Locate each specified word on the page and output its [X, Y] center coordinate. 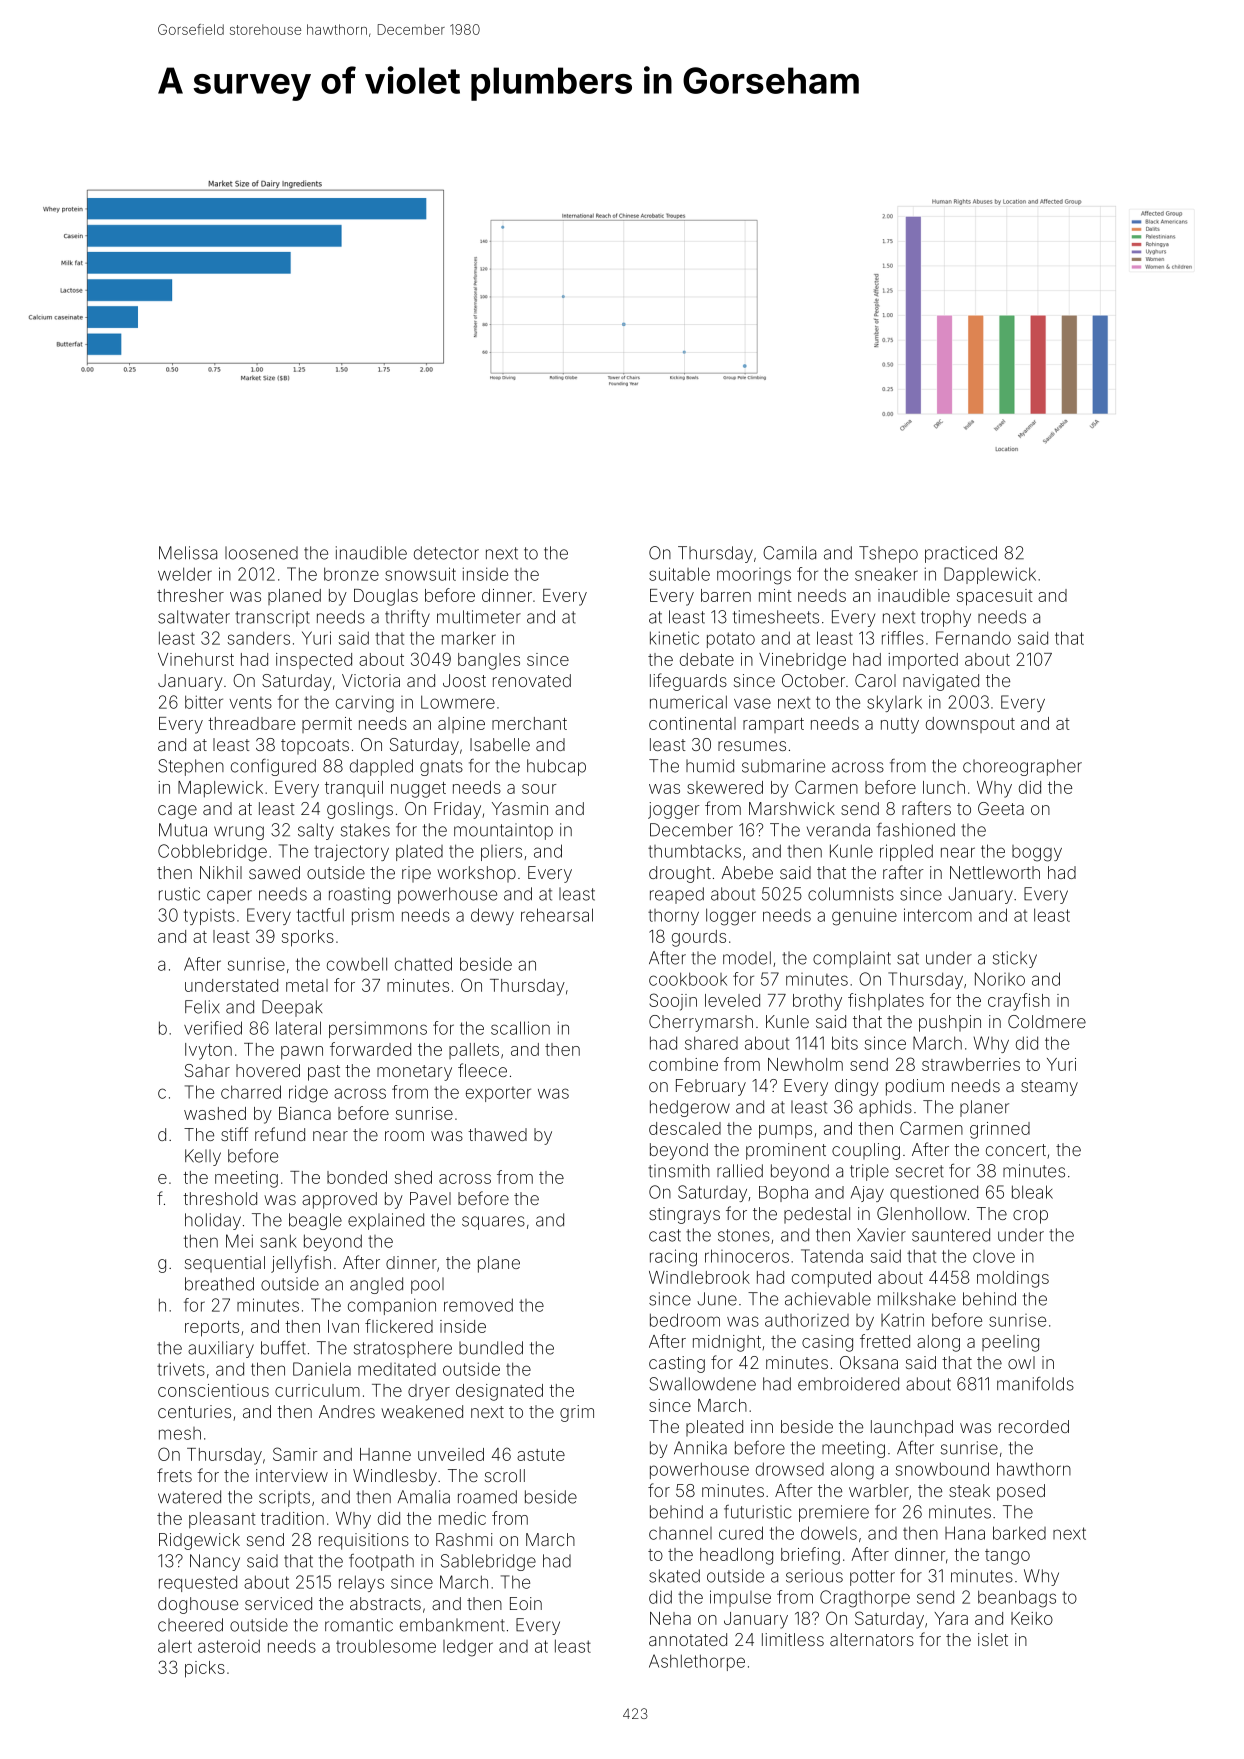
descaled [685, 1128]
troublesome [386, 1646]
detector [446, 553]
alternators [872, 1639]
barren [726, 595]
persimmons [378, 1029]
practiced [961, 554]
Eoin [526, 1603]
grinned [1000, 1130]
